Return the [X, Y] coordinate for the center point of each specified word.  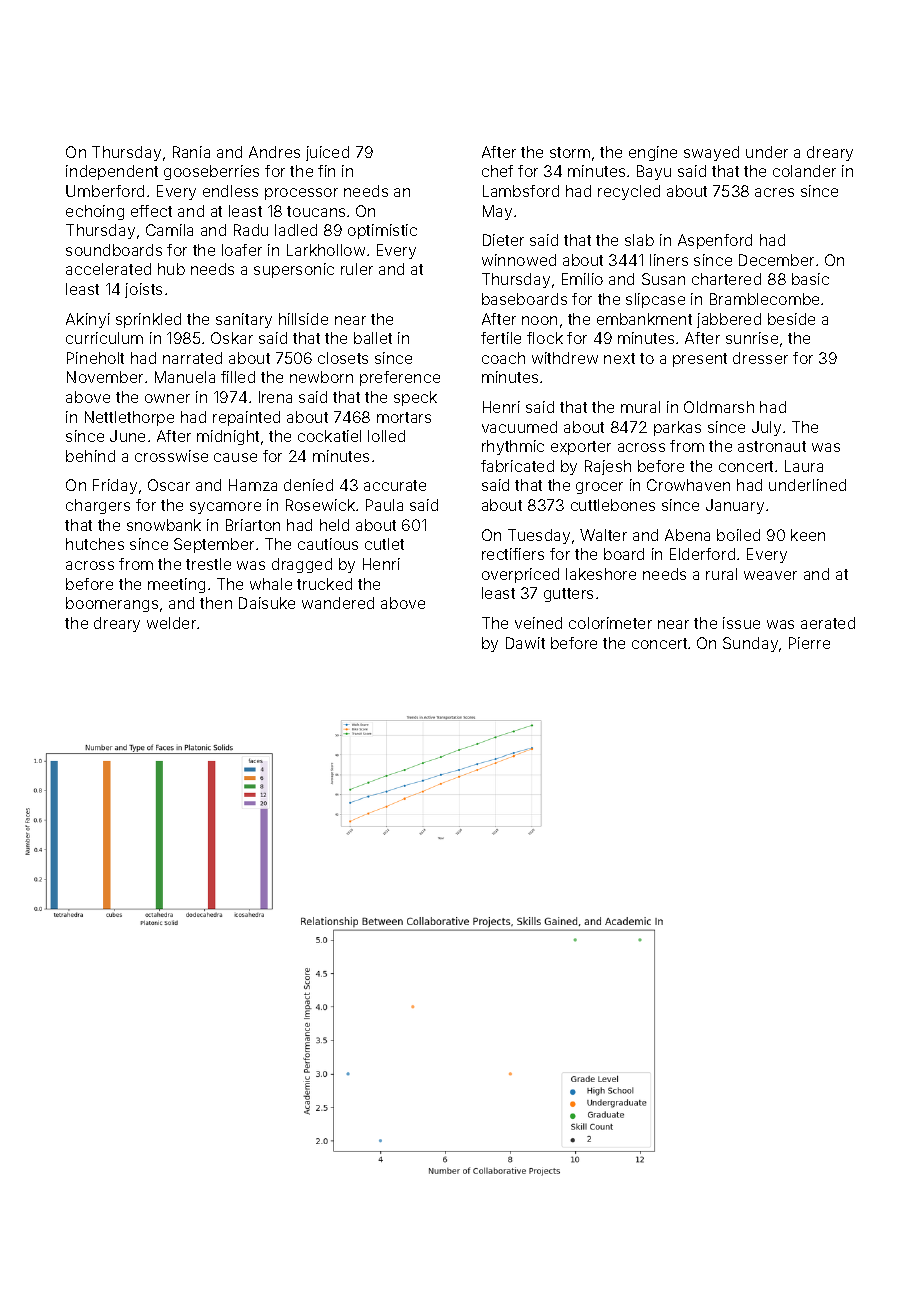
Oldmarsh [719, 407]
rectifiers [513, 554]
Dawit [525, 643]
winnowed [519, 260]
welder [171, 623]
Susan [663, 279]
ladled [296, 230]
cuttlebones [613, 505]
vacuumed [519, 427]
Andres [274, 152]
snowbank [164, 525]
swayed [711, 153]
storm [570, 152]
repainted [246, 418]
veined [538, 623]
